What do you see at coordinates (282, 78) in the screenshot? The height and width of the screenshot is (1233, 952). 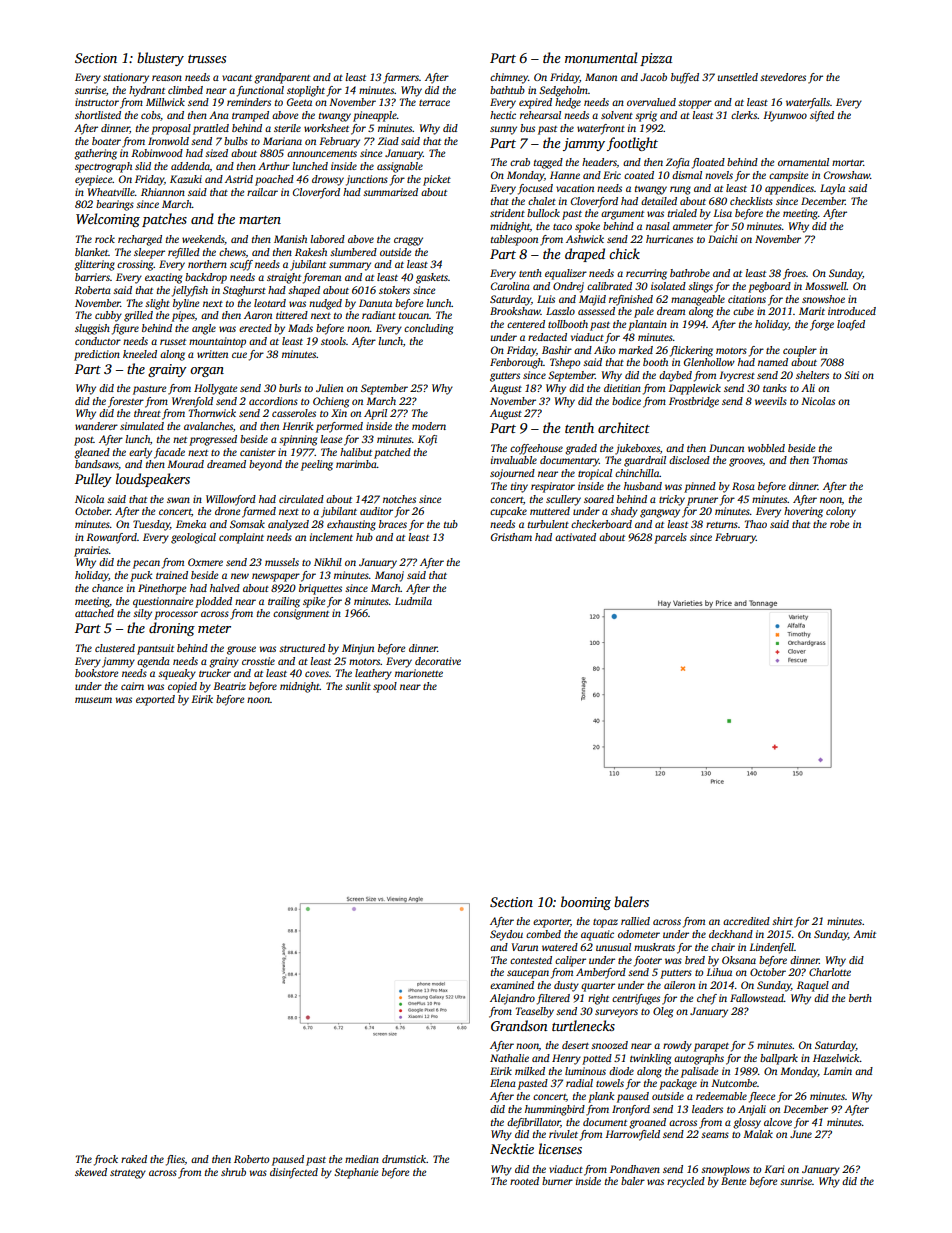 I see `grandparent` at bounding box center [282, 78].
